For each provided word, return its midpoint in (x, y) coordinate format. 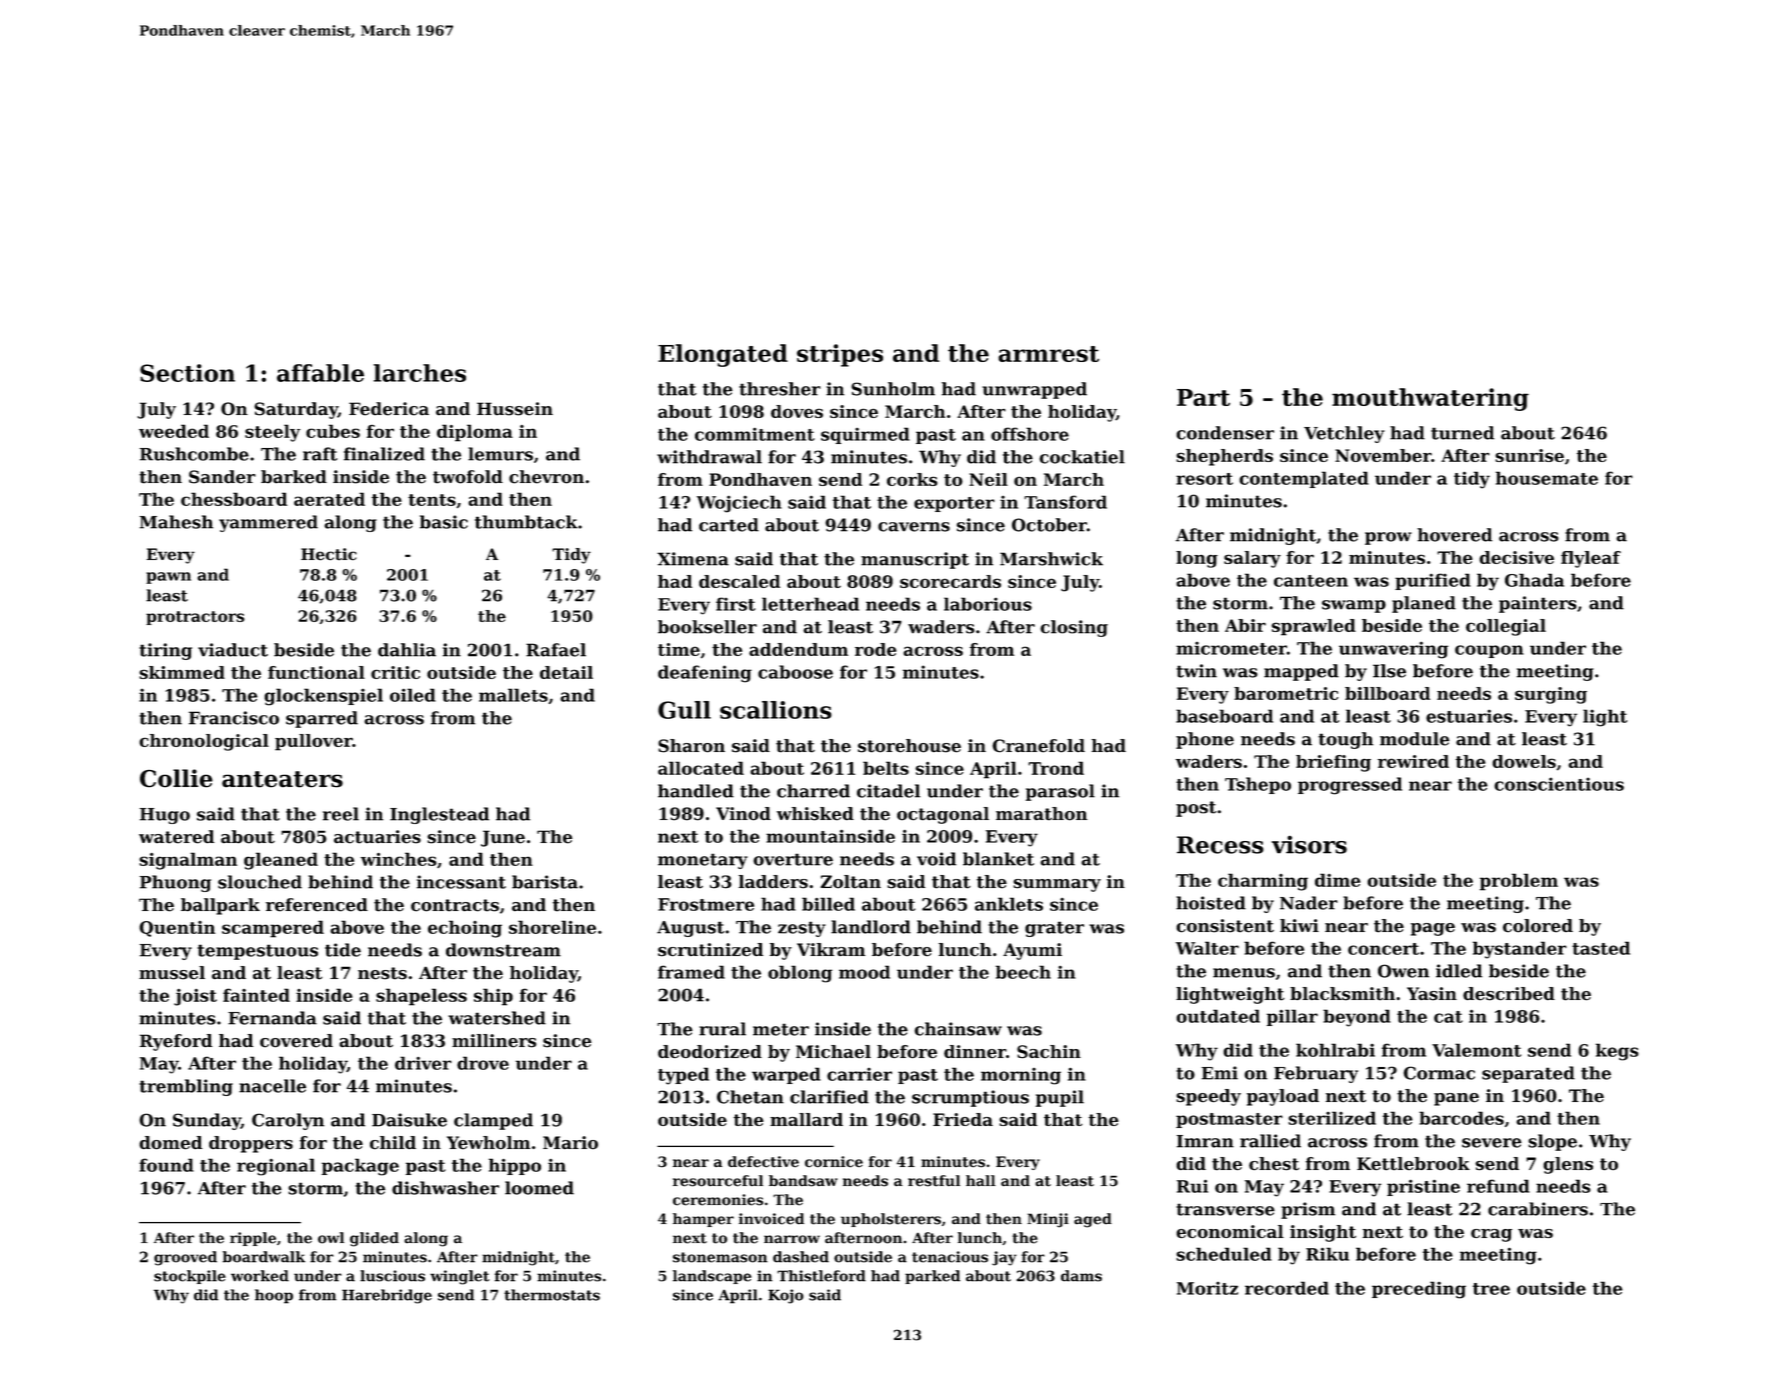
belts (886, 768)
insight (1323, 1233)
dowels (1524, 761)
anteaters (282, 779)
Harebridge (387, 1296)
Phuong (175, 883)
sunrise (1529, 455)
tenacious (950, 1257)
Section (187, 373)
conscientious (1559, 784)
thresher (780, 389)
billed (828, 904)
